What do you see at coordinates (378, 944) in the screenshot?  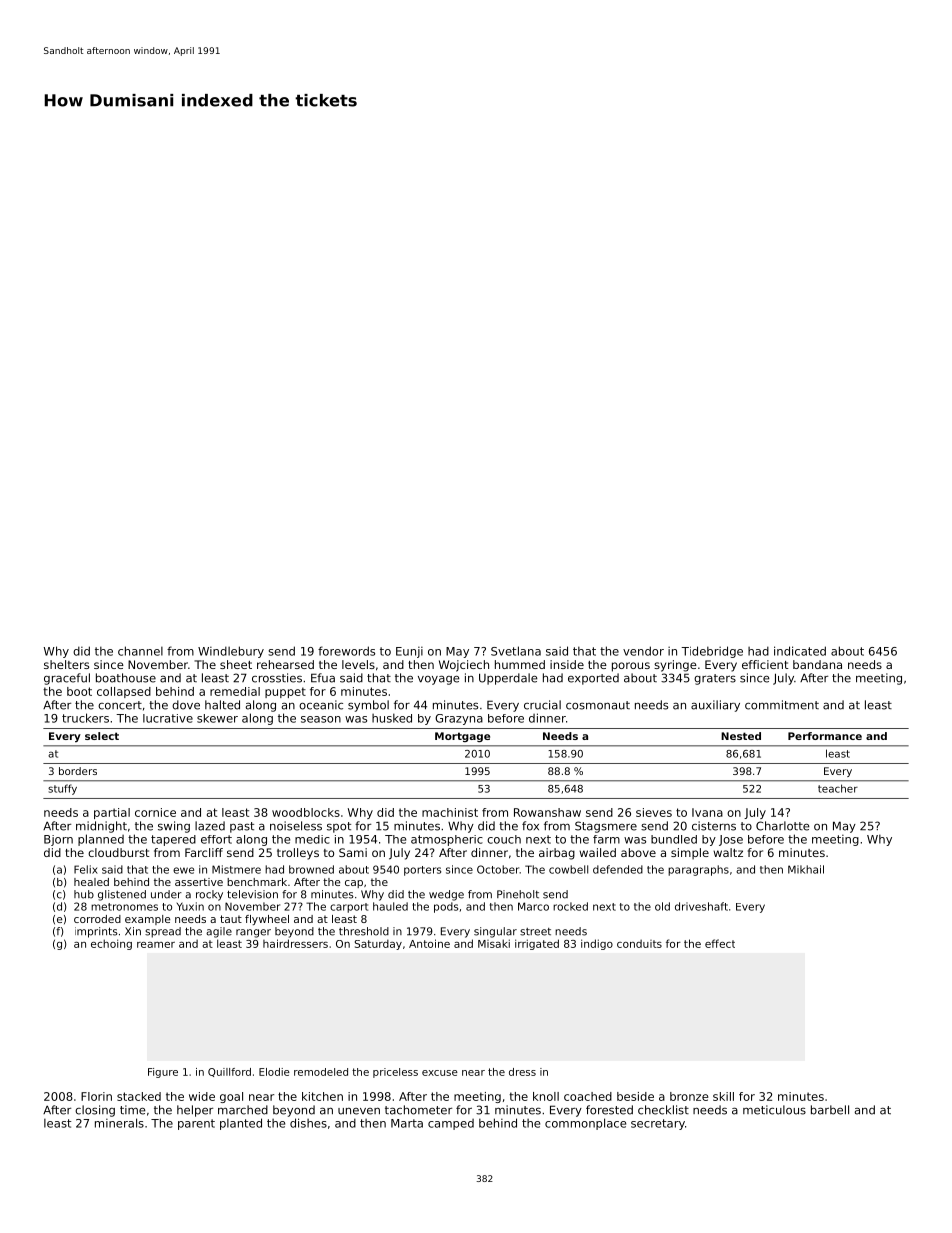 I see `Saturday` at bounding box center [378, 944].
